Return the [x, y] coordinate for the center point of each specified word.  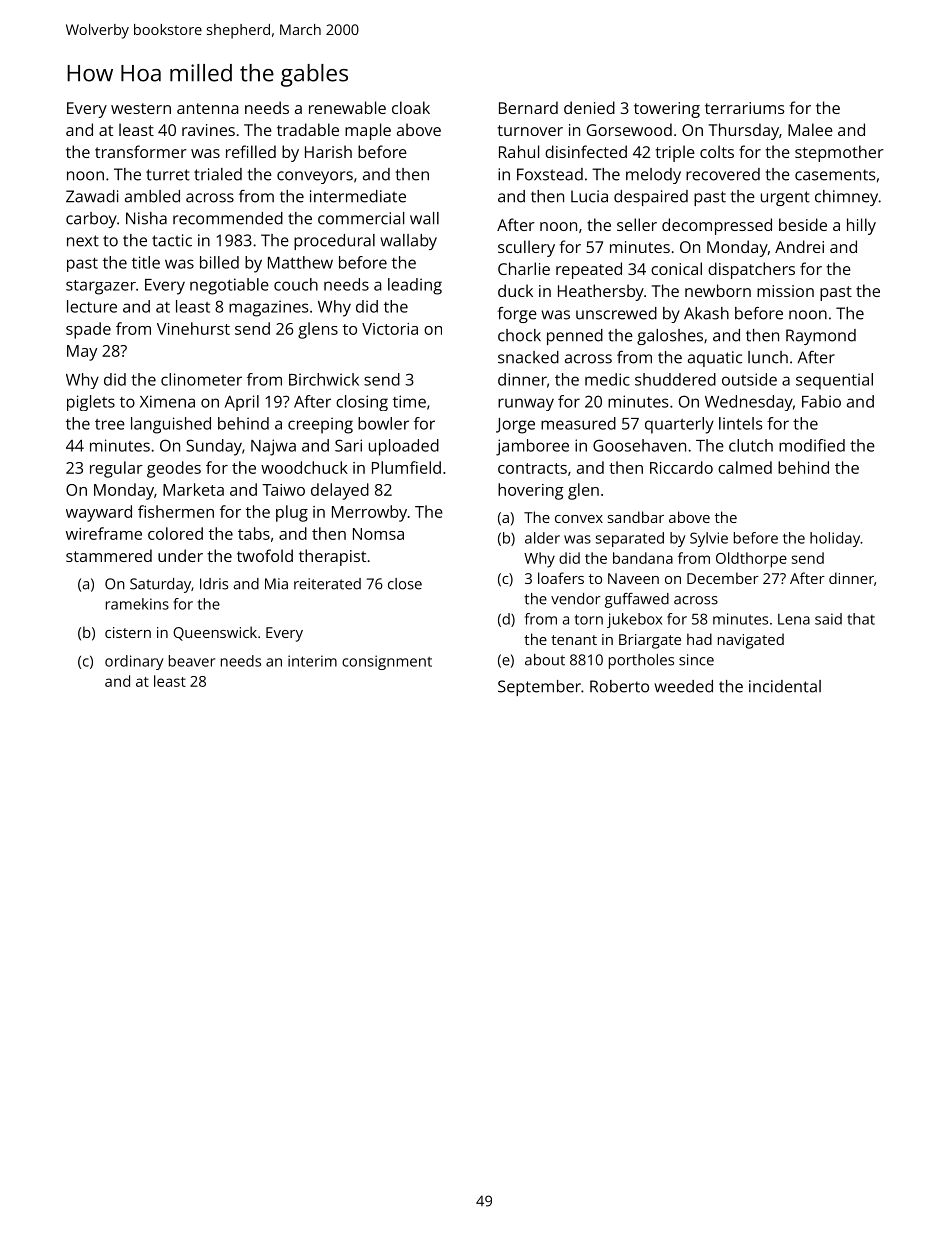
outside [749, 379]
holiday [835, 539]
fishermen [176, 511]
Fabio [821, 401]
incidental [785, 686]
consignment [387, 662]
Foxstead [550, 174]
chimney [846, 198]
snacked [528, 357]
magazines [268, 308]
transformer [141, 151]
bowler [383, 423]
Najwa [273, 447]
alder [542, 538]
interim [312, 661]
